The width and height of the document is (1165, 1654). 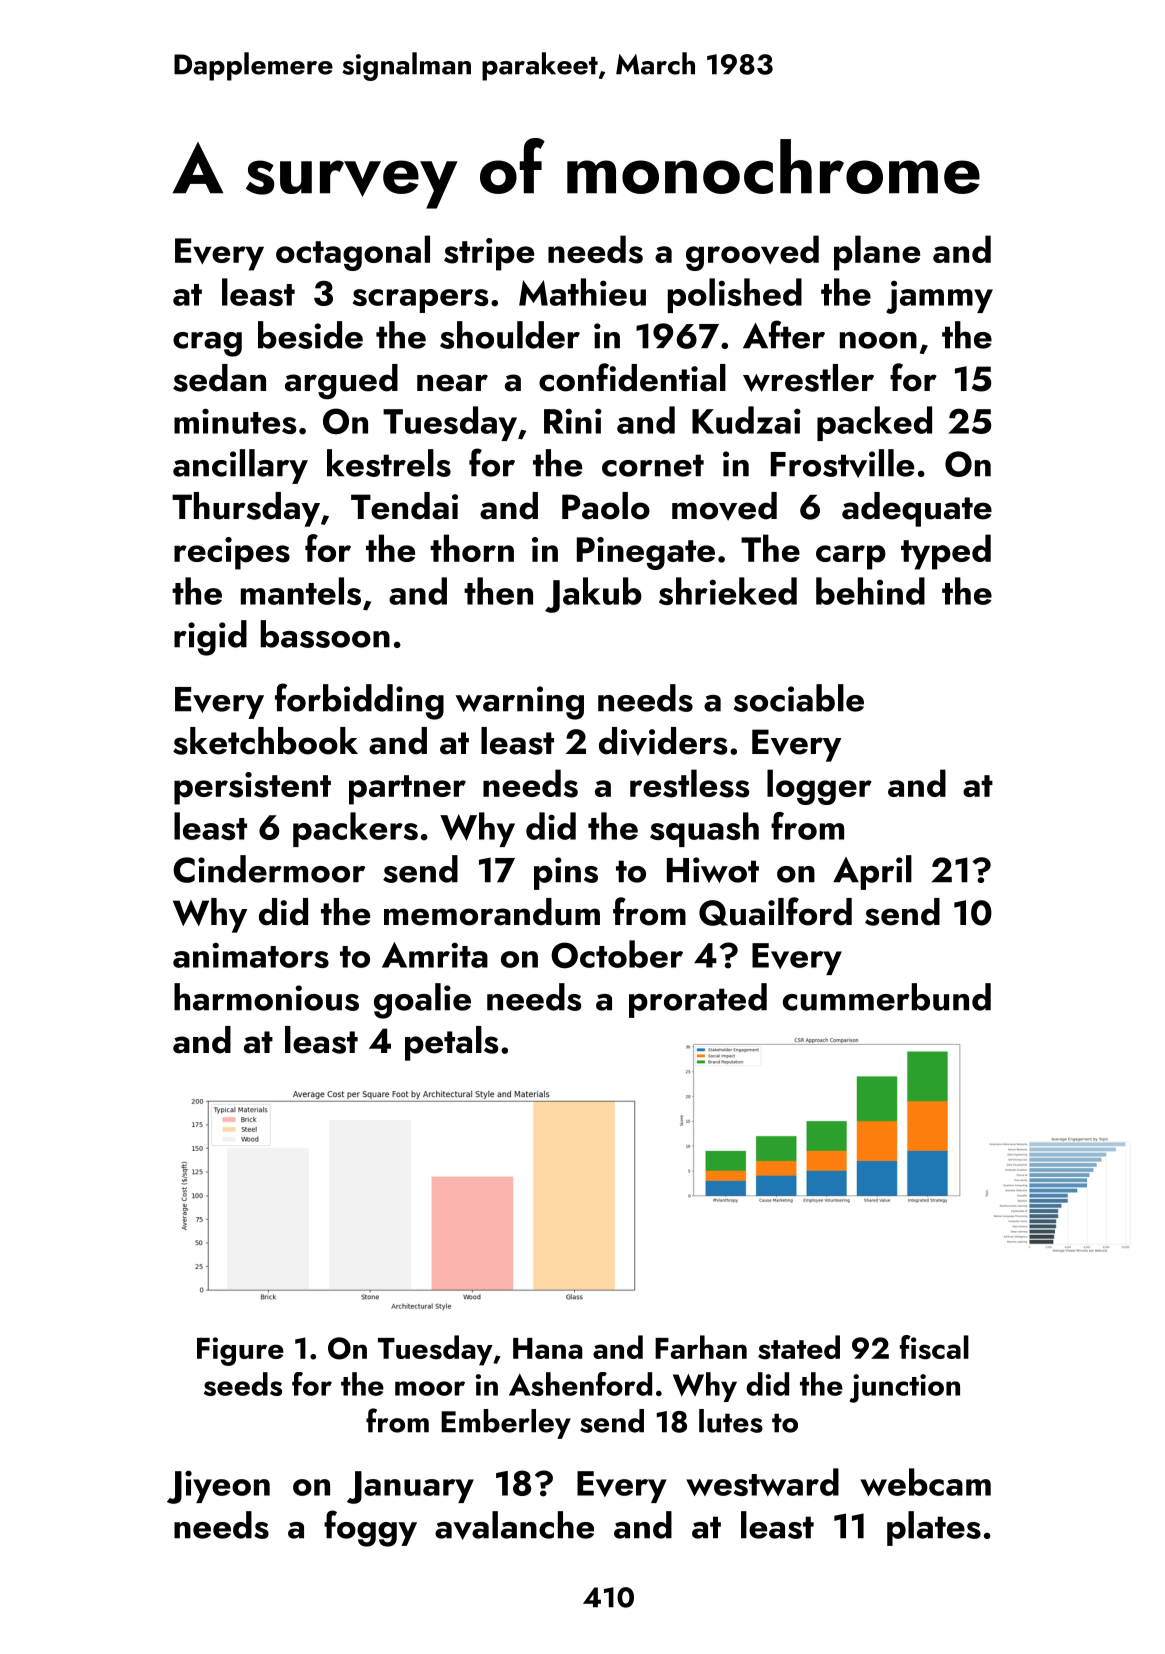 I want to click on squash, so click(x=704, y=829).
